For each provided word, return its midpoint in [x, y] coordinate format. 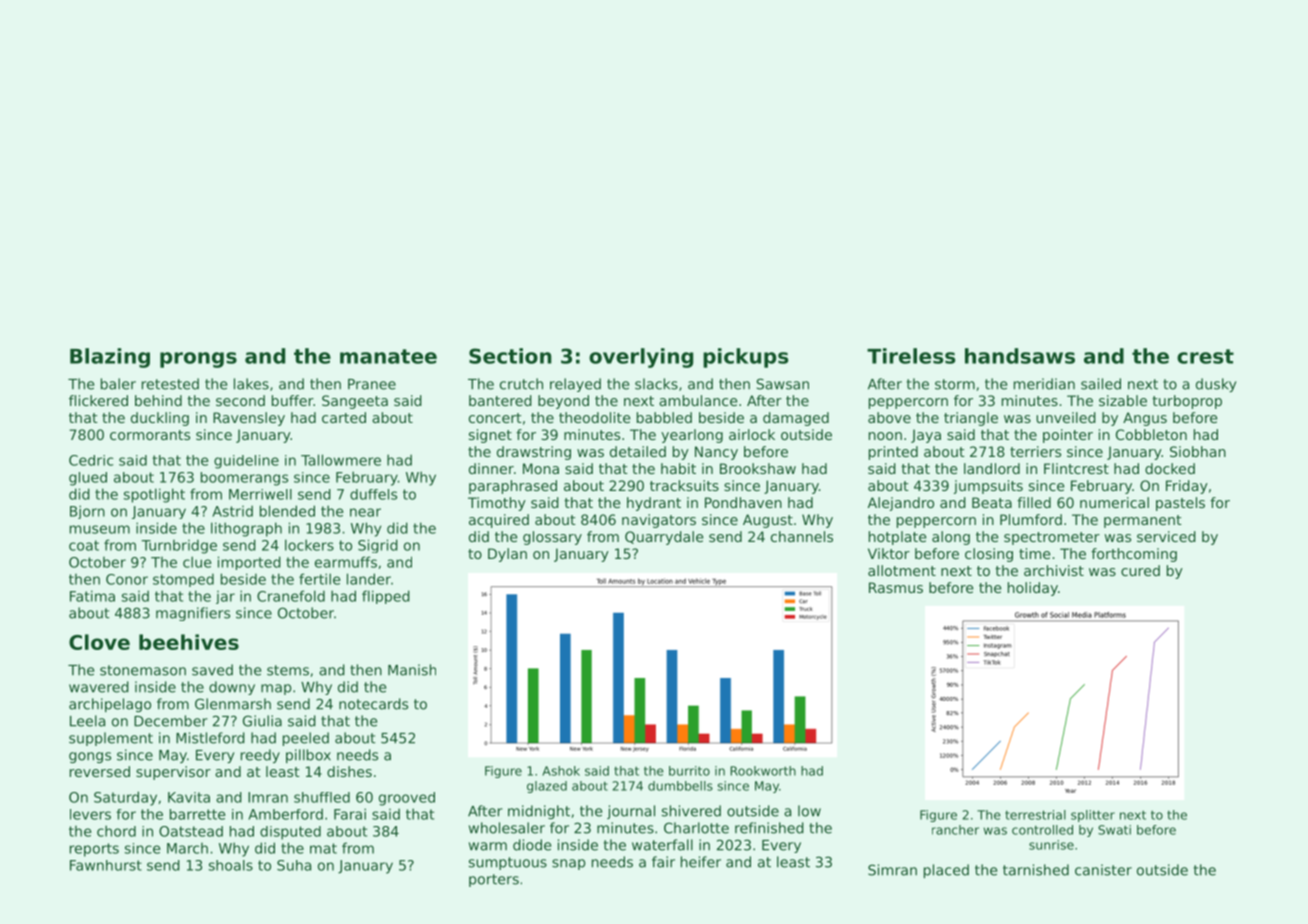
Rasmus [896, 587]
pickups [745, 358]
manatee [388, 356]
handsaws [1020, 356]
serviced [1166, 536]
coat [84, 545]
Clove [99, 642]
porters [494, 880]
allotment [902, 570]
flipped [386, 597]
